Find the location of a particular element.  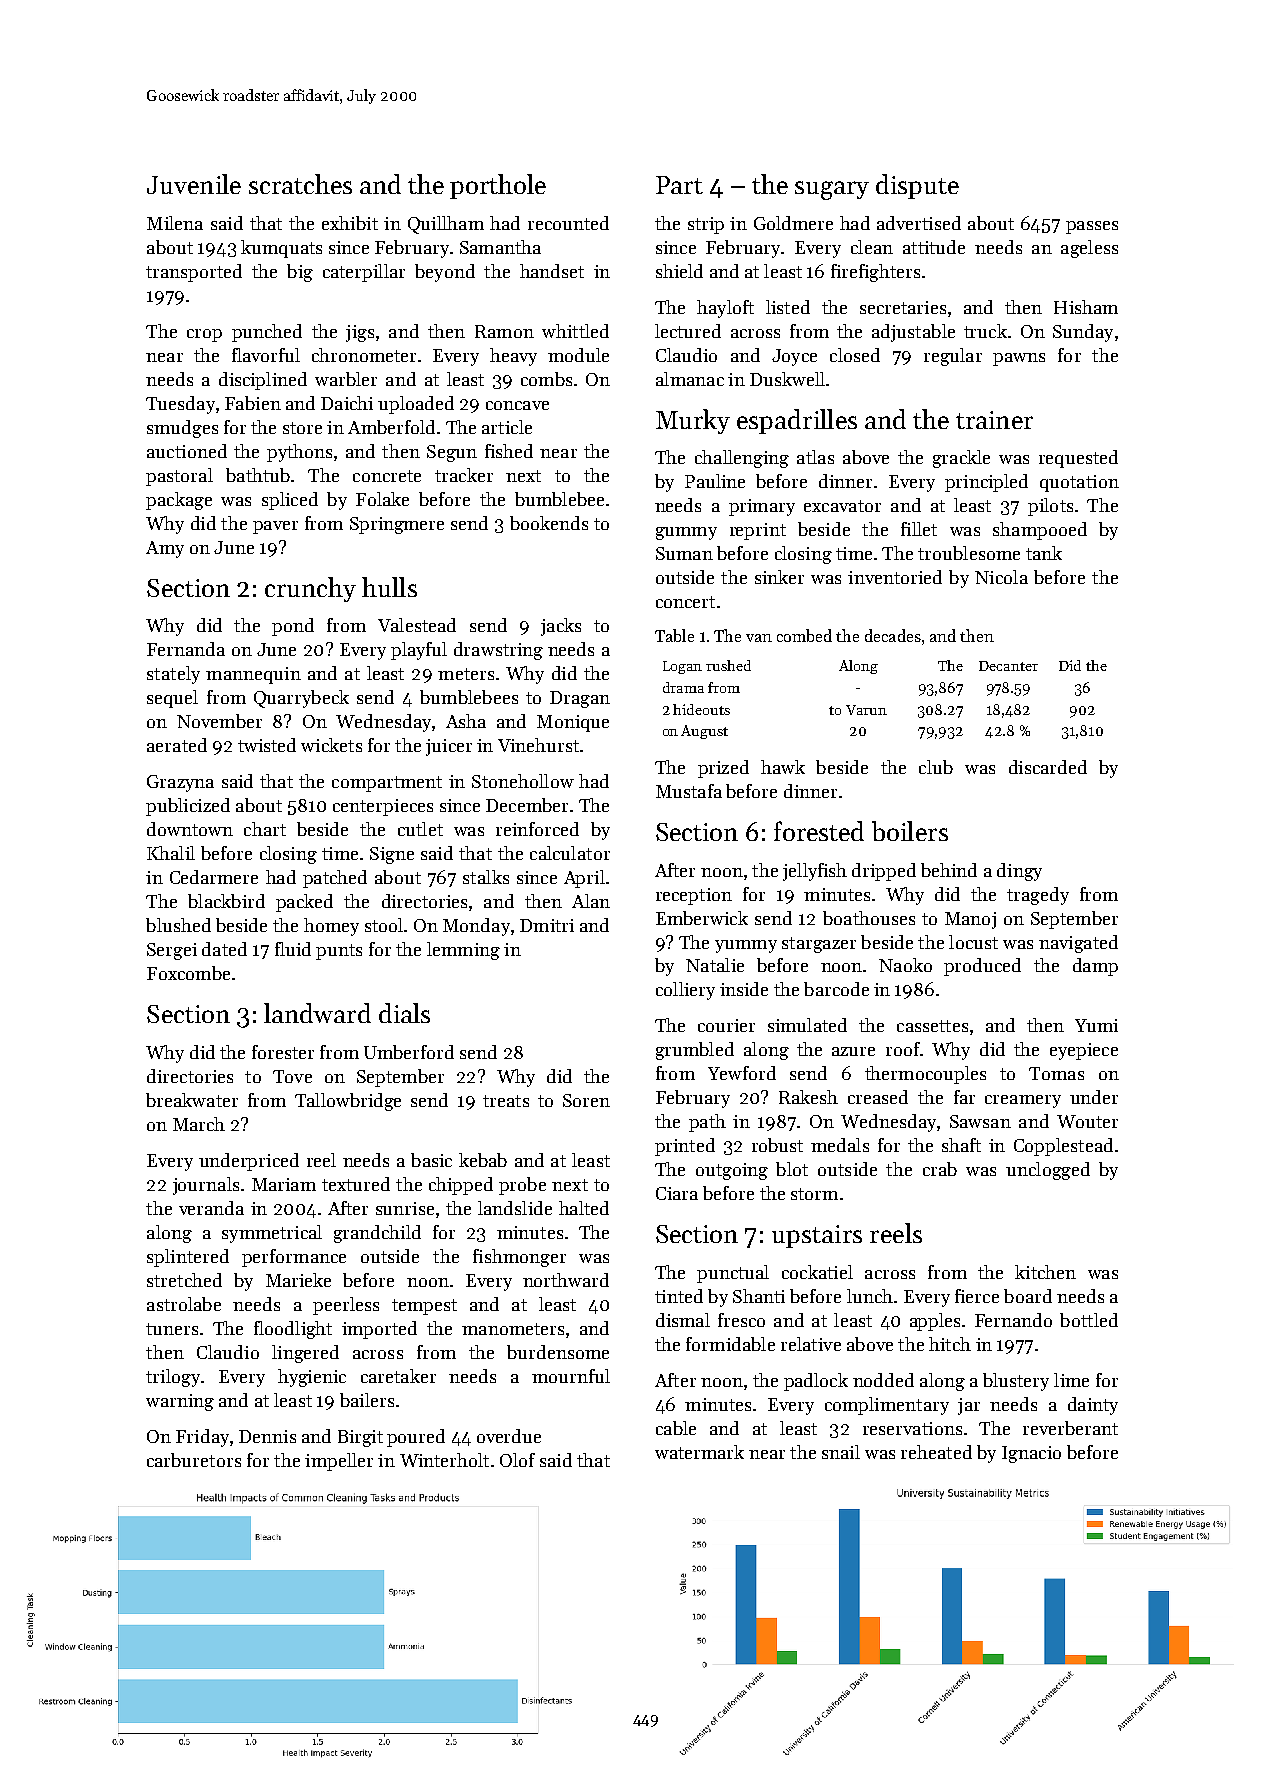

dials is located at coordinates (404, 1013).
